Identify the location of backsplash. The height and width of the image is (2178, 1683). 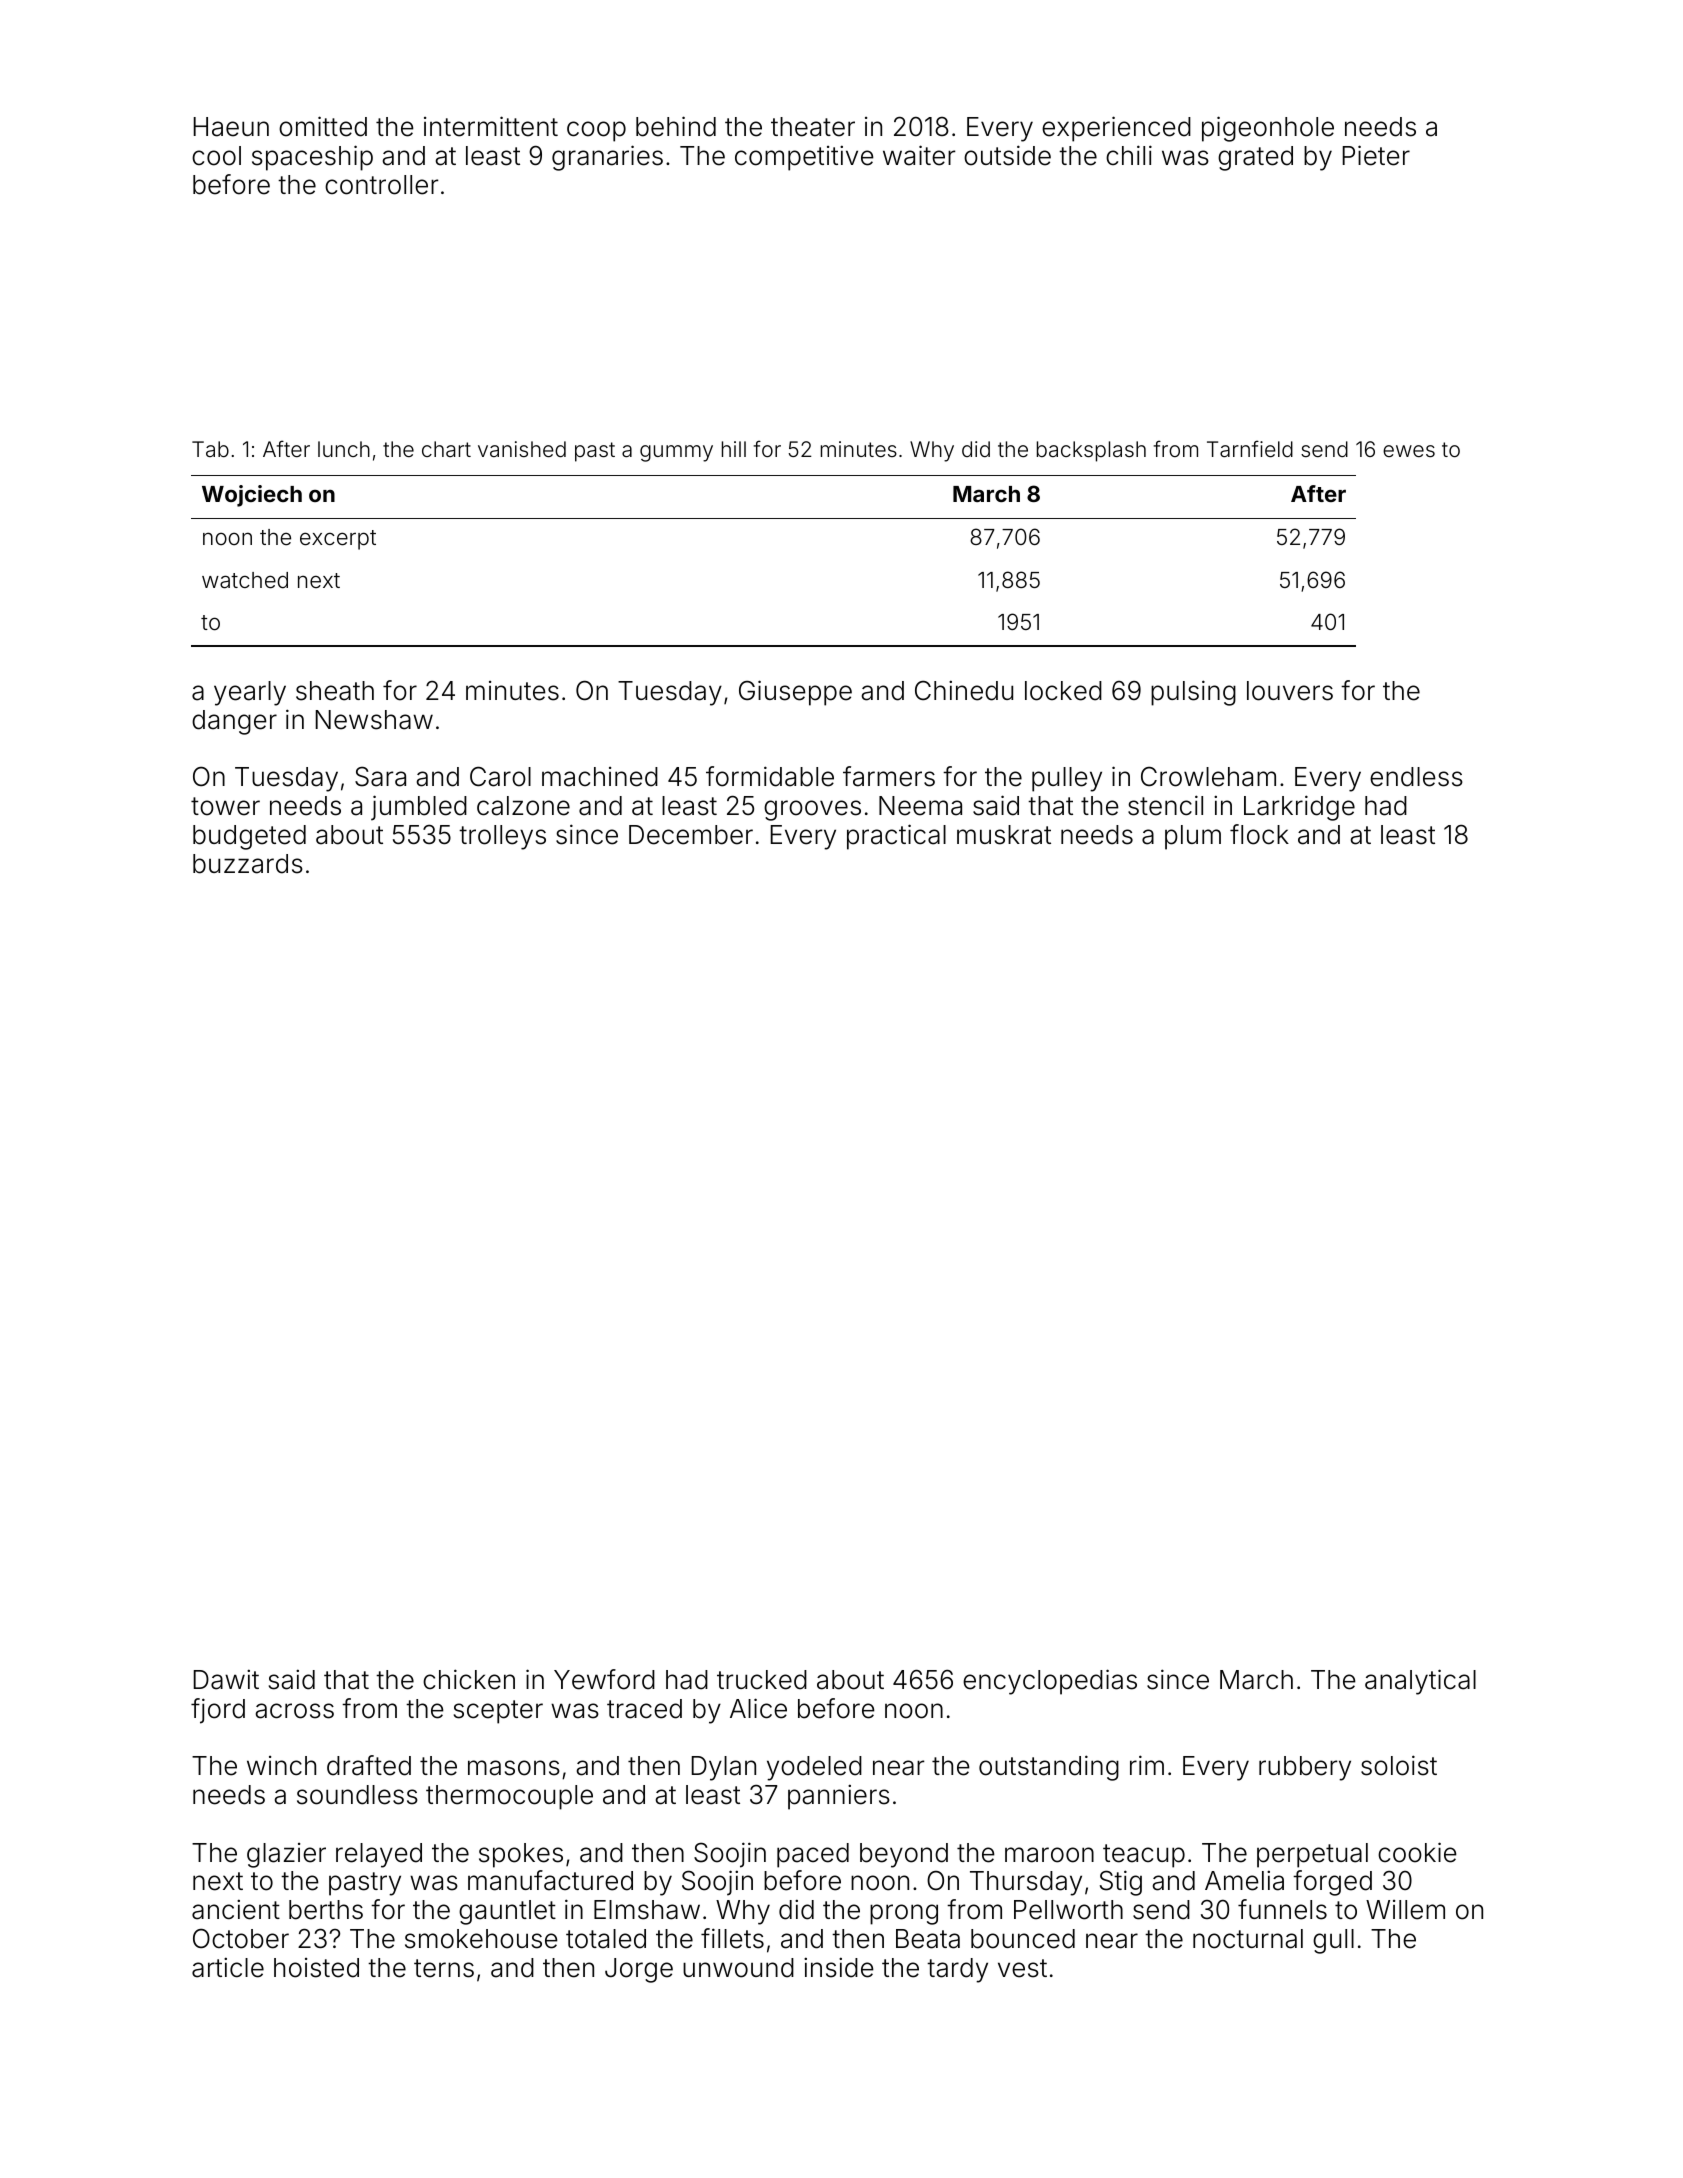
(1091, 451).
